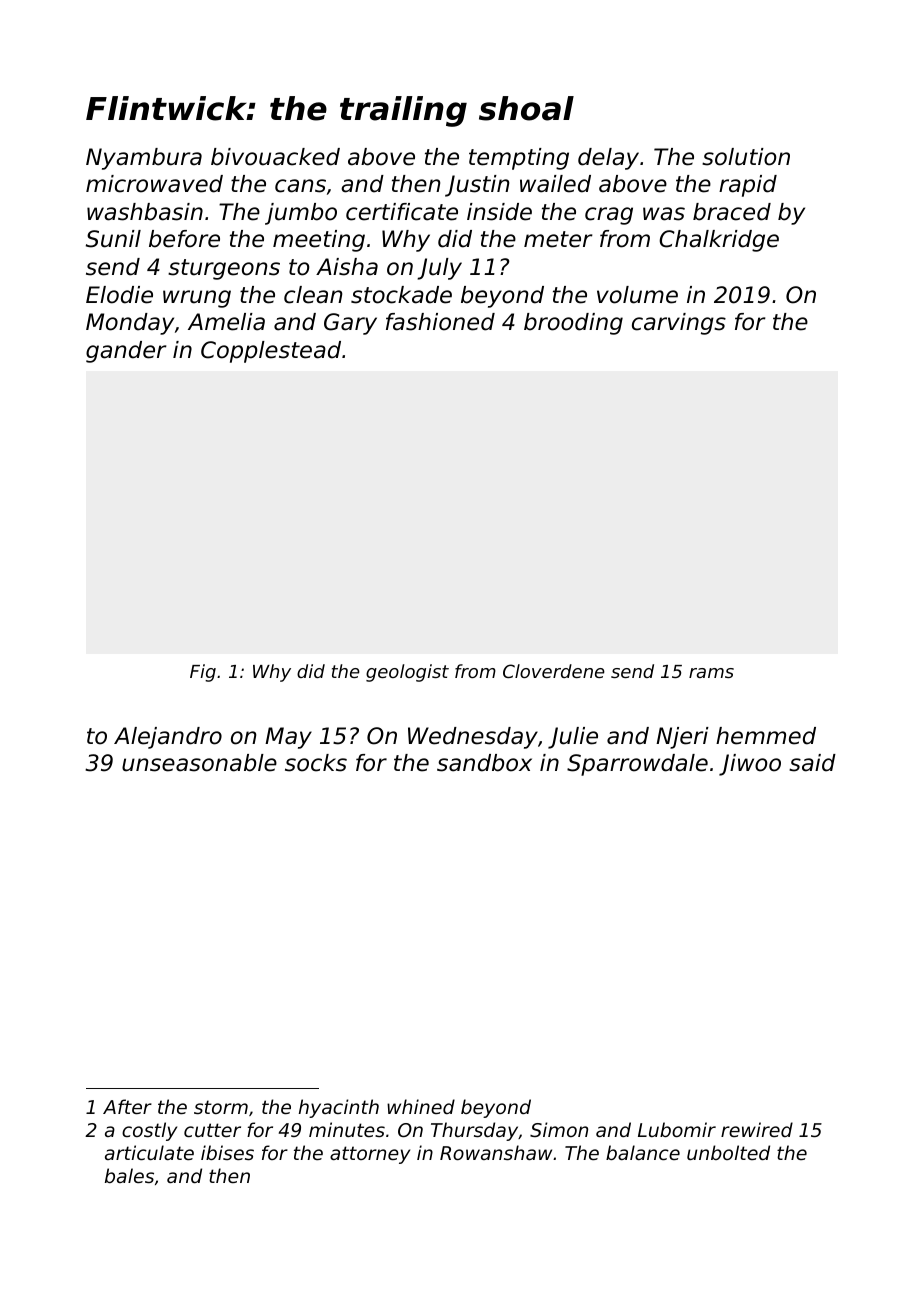 The height and width of the screenshot is (1311, 924). I want to click on Sparrowdale, so click(637, 765).
